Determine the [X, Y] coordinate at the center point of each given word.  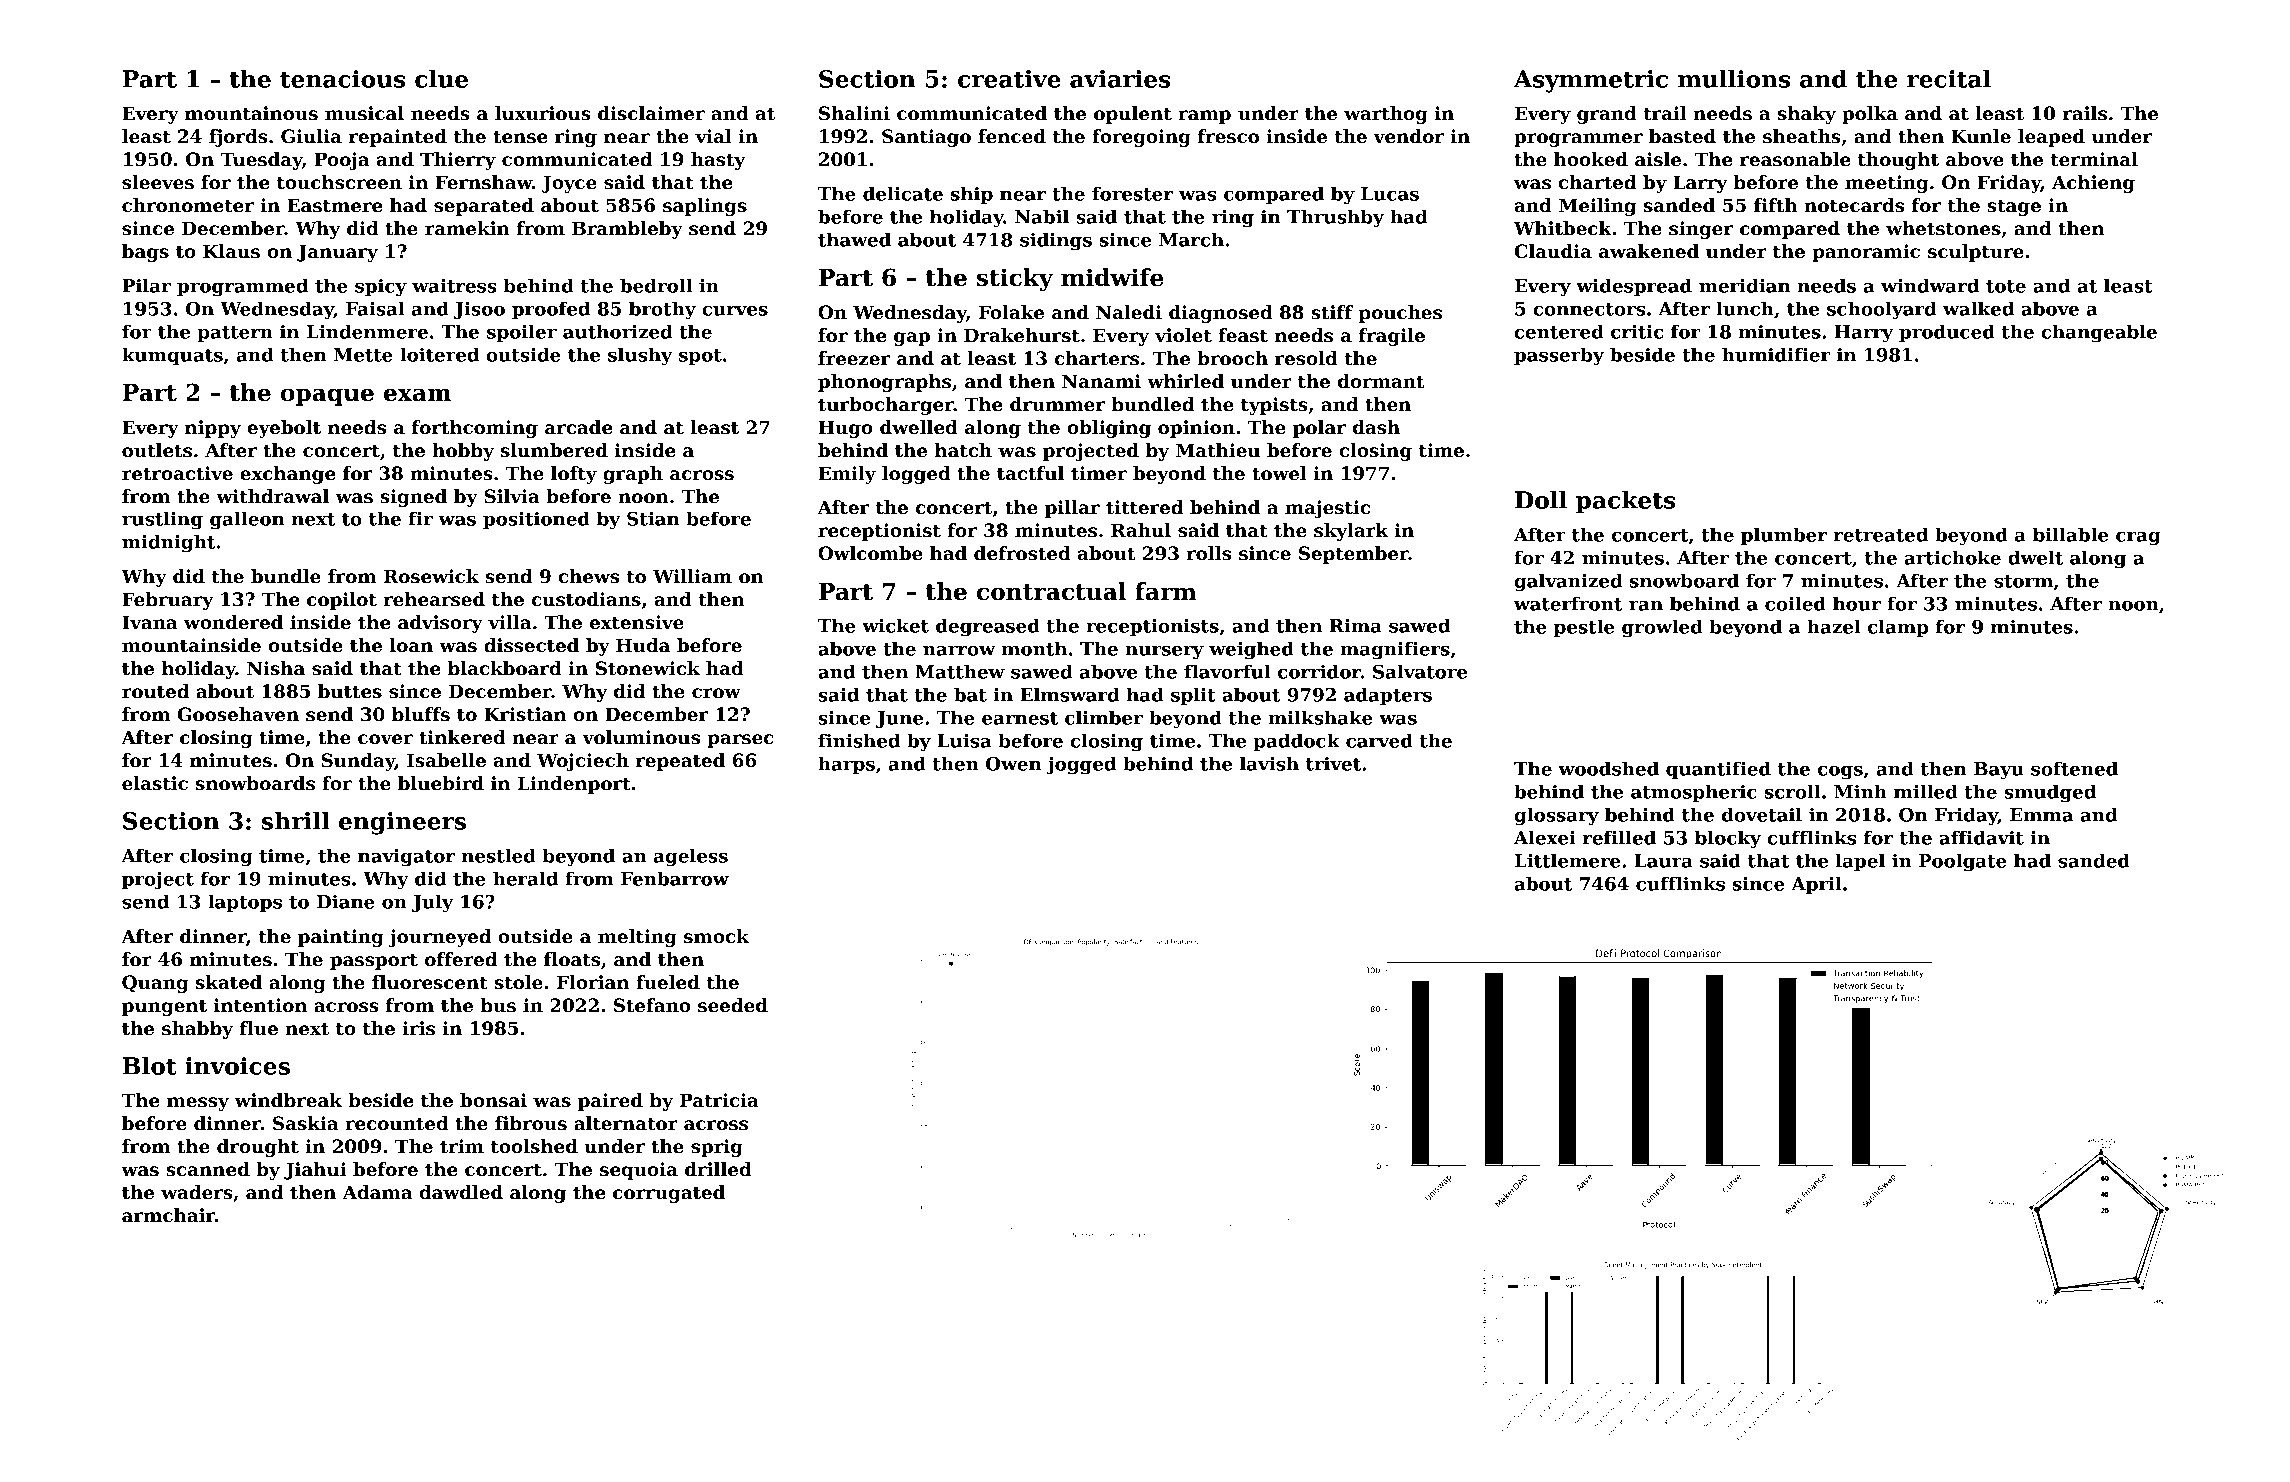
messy [198, 1104]
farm [1166, 591]
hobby [463, 452]
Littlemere [1567, 860]
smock [716, 936]
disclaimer [651, 113]
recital [1949, 78]
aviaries [1120, 79]
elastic [155, 783]
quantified [1718, 770]
